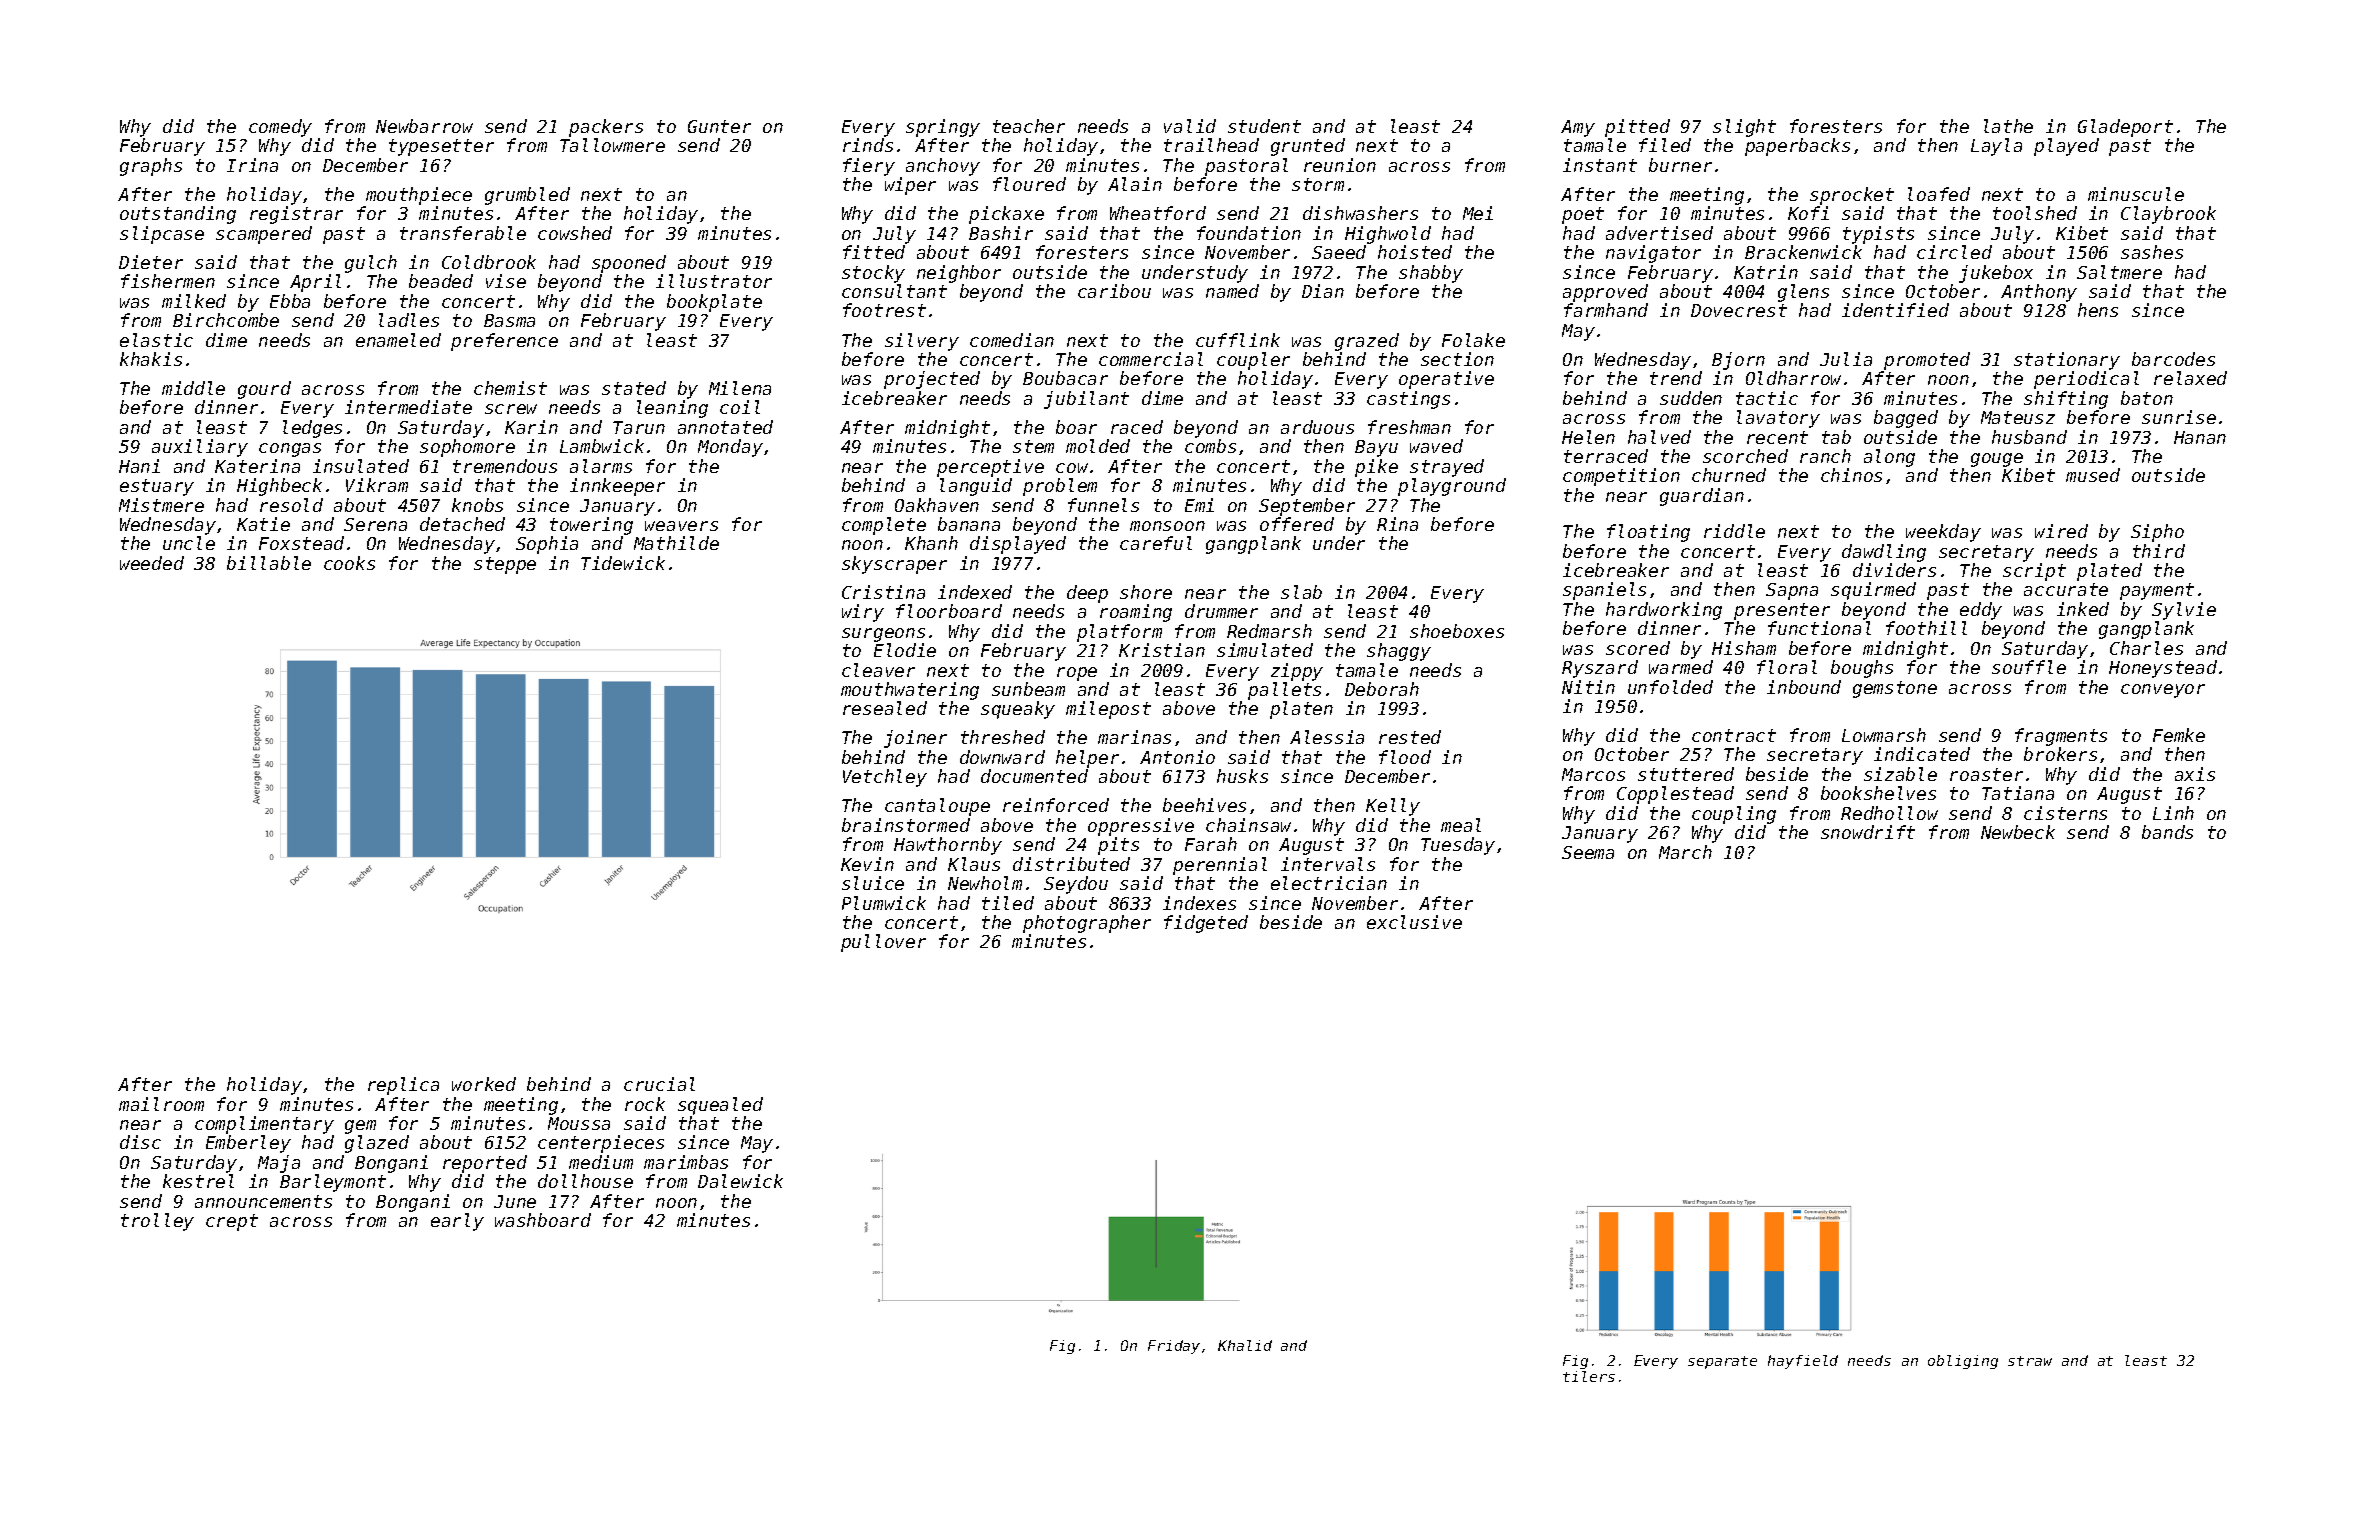 This screenshot has width=2357, height=1525. What do you see at coordinates (867, 864) in the screenshot?
I see `Kevin` at bounding box center [867, 864].
